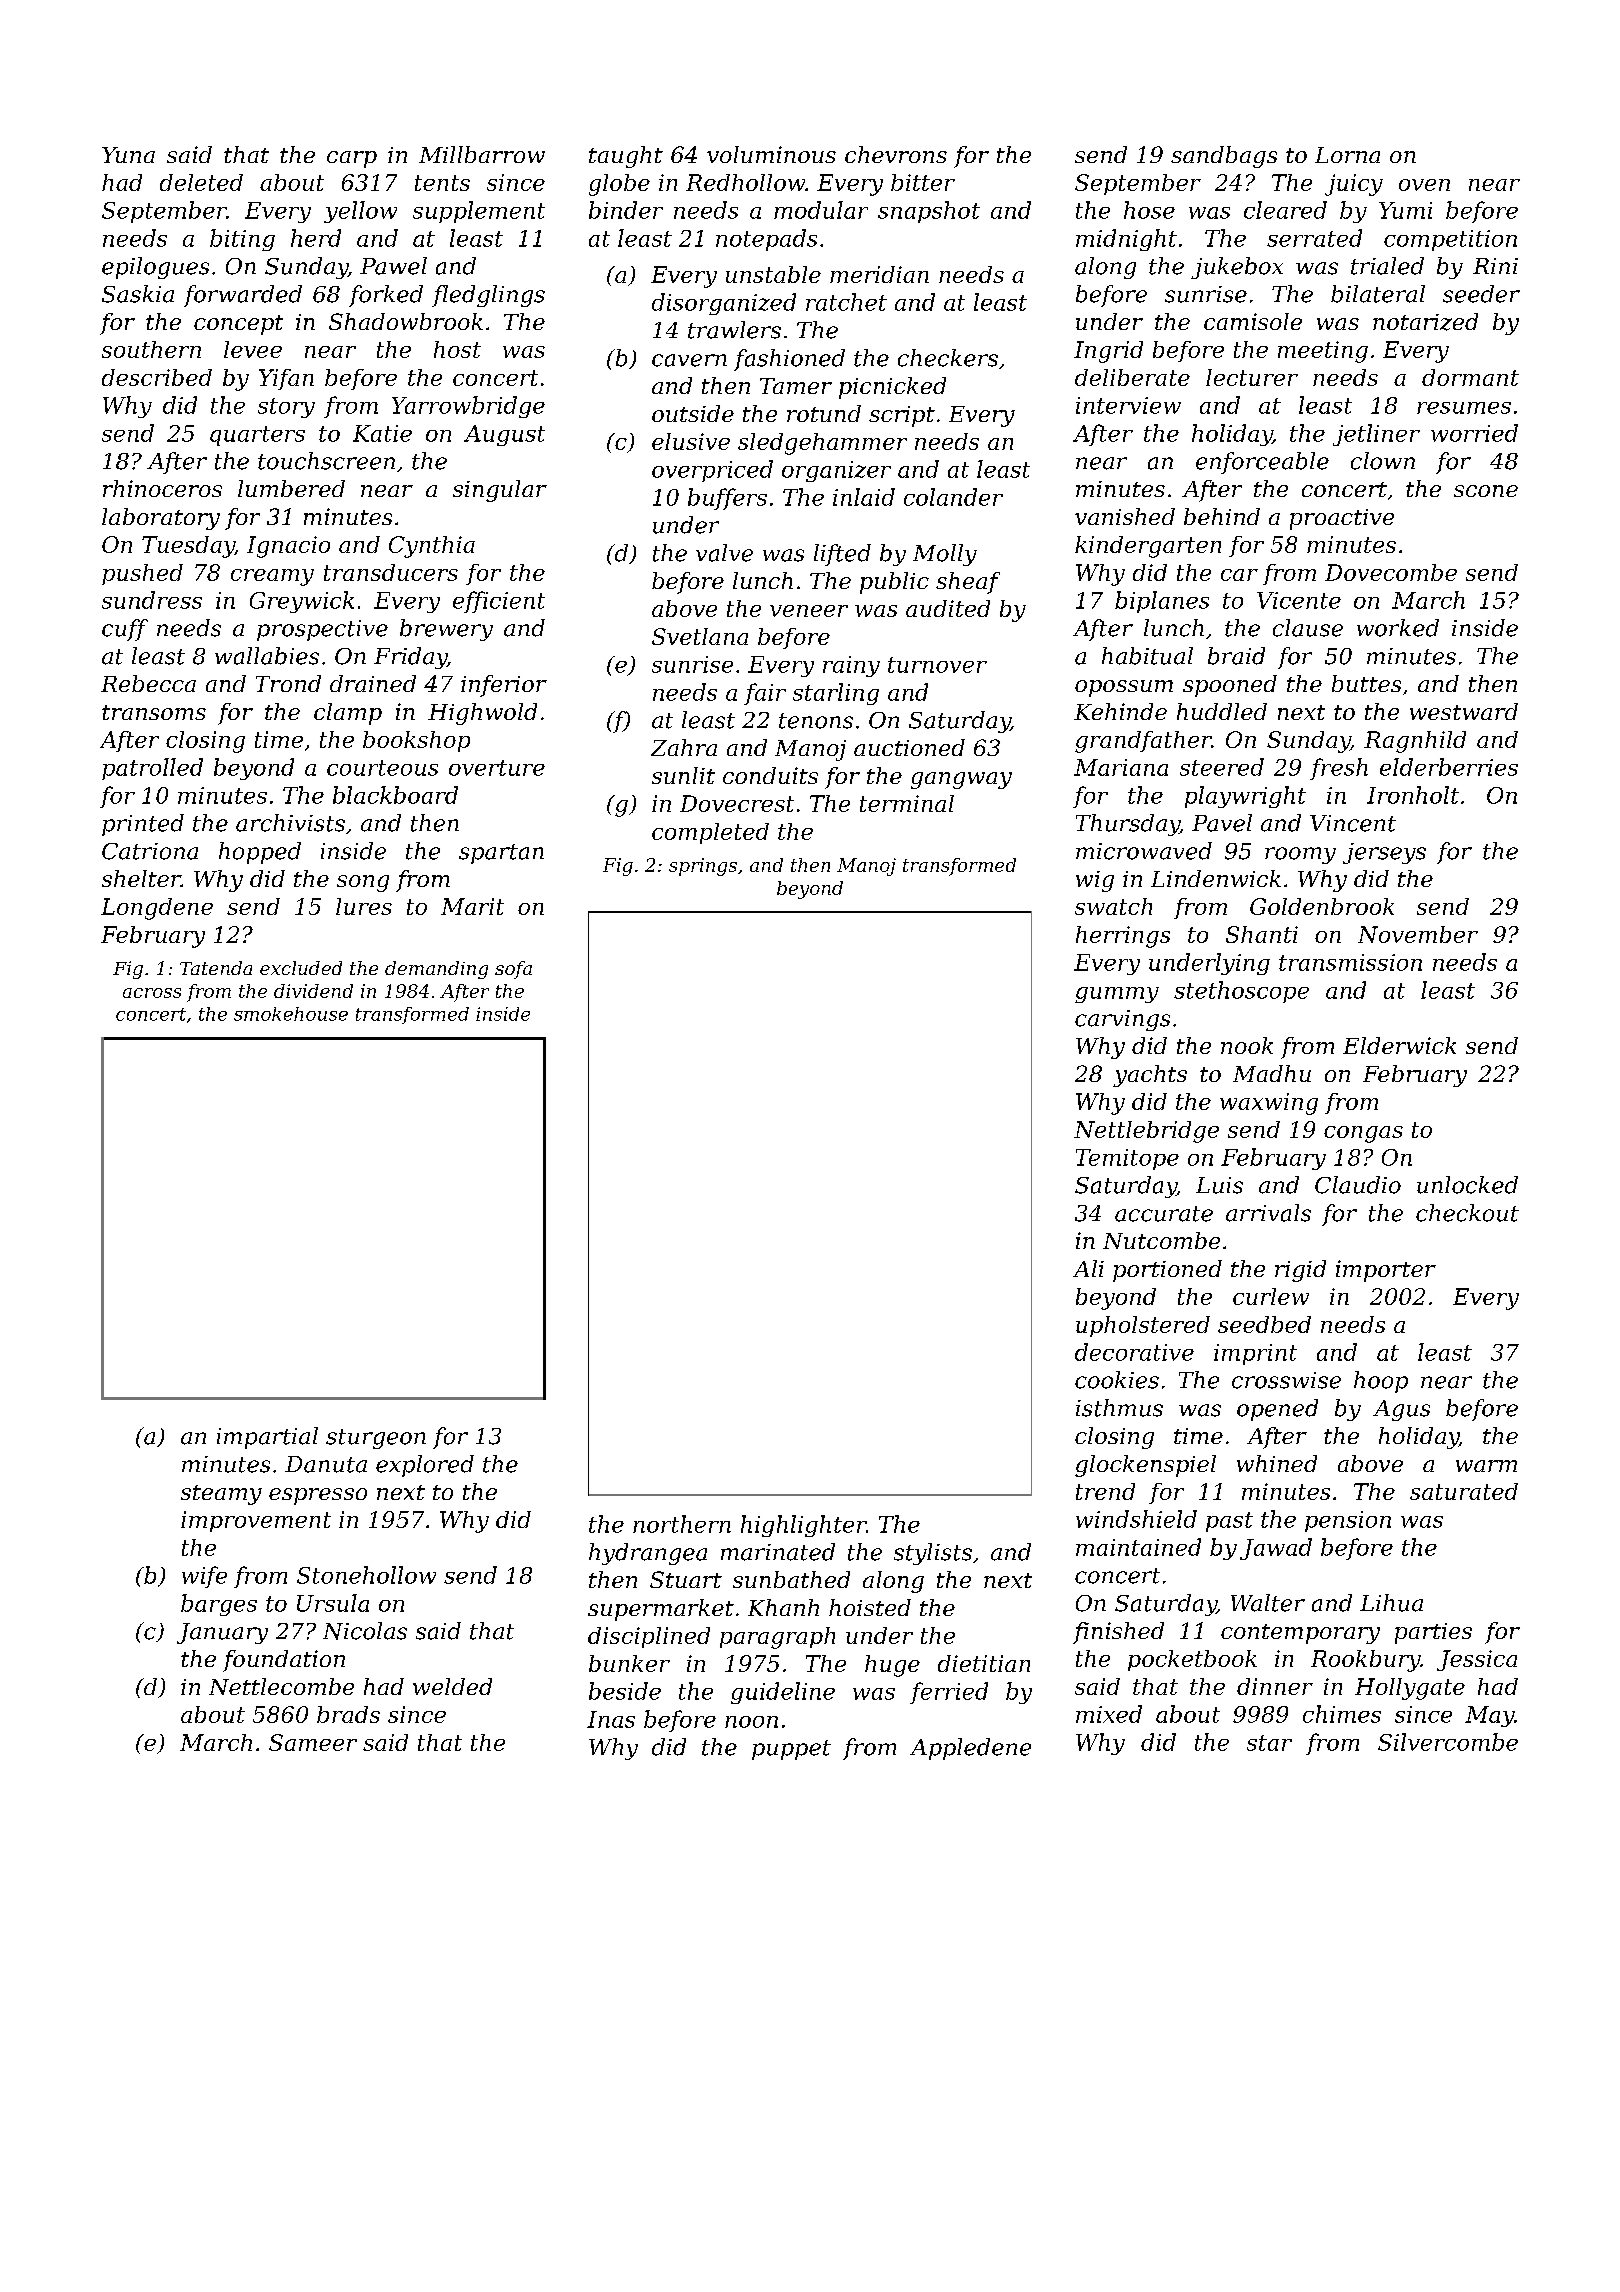 The height and width of the page is (2292, 1620). I want to click on carp, so click(352, 159).
